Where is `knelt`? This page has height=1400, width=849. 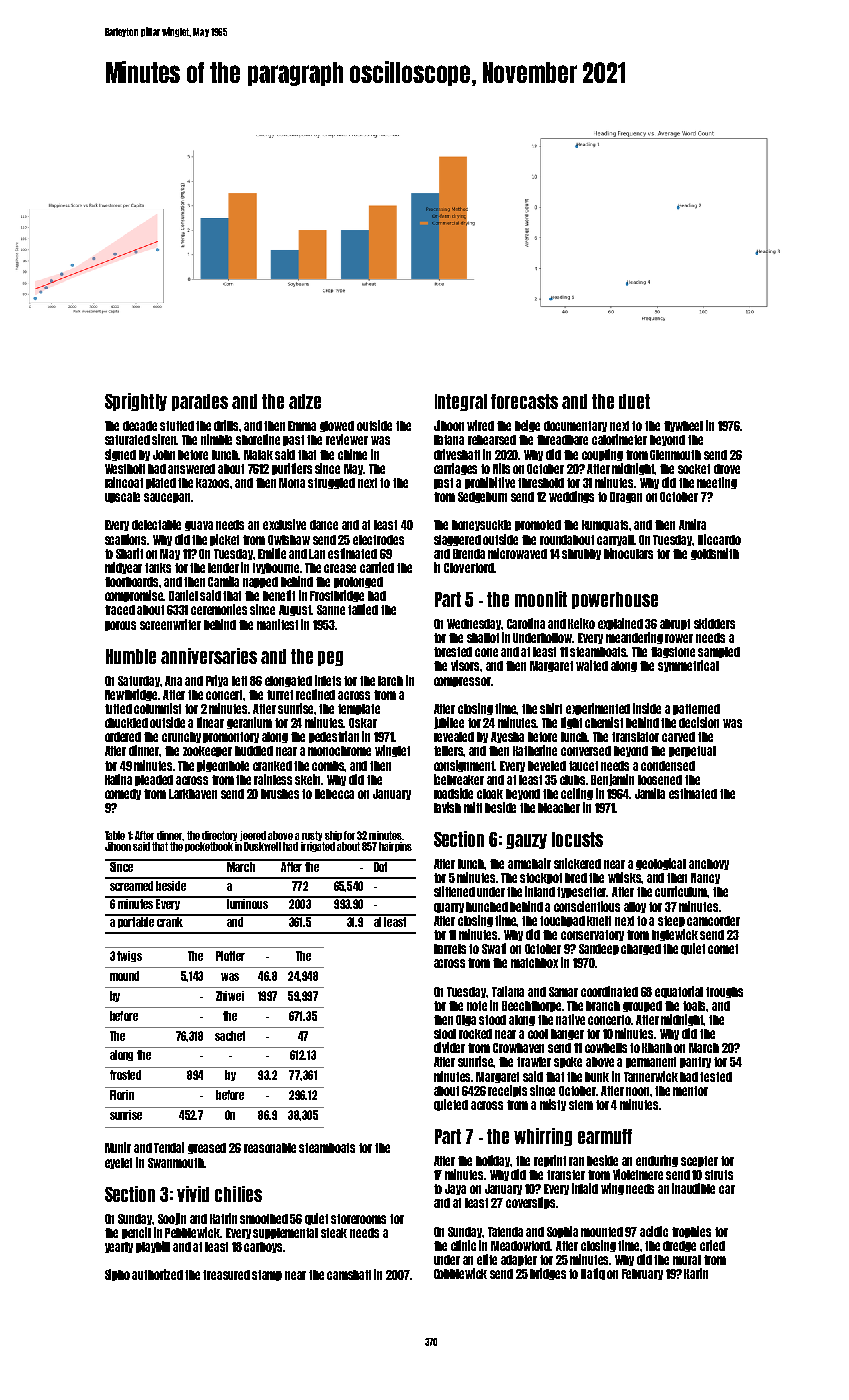 knelt is located at coordinates (599, 921).
